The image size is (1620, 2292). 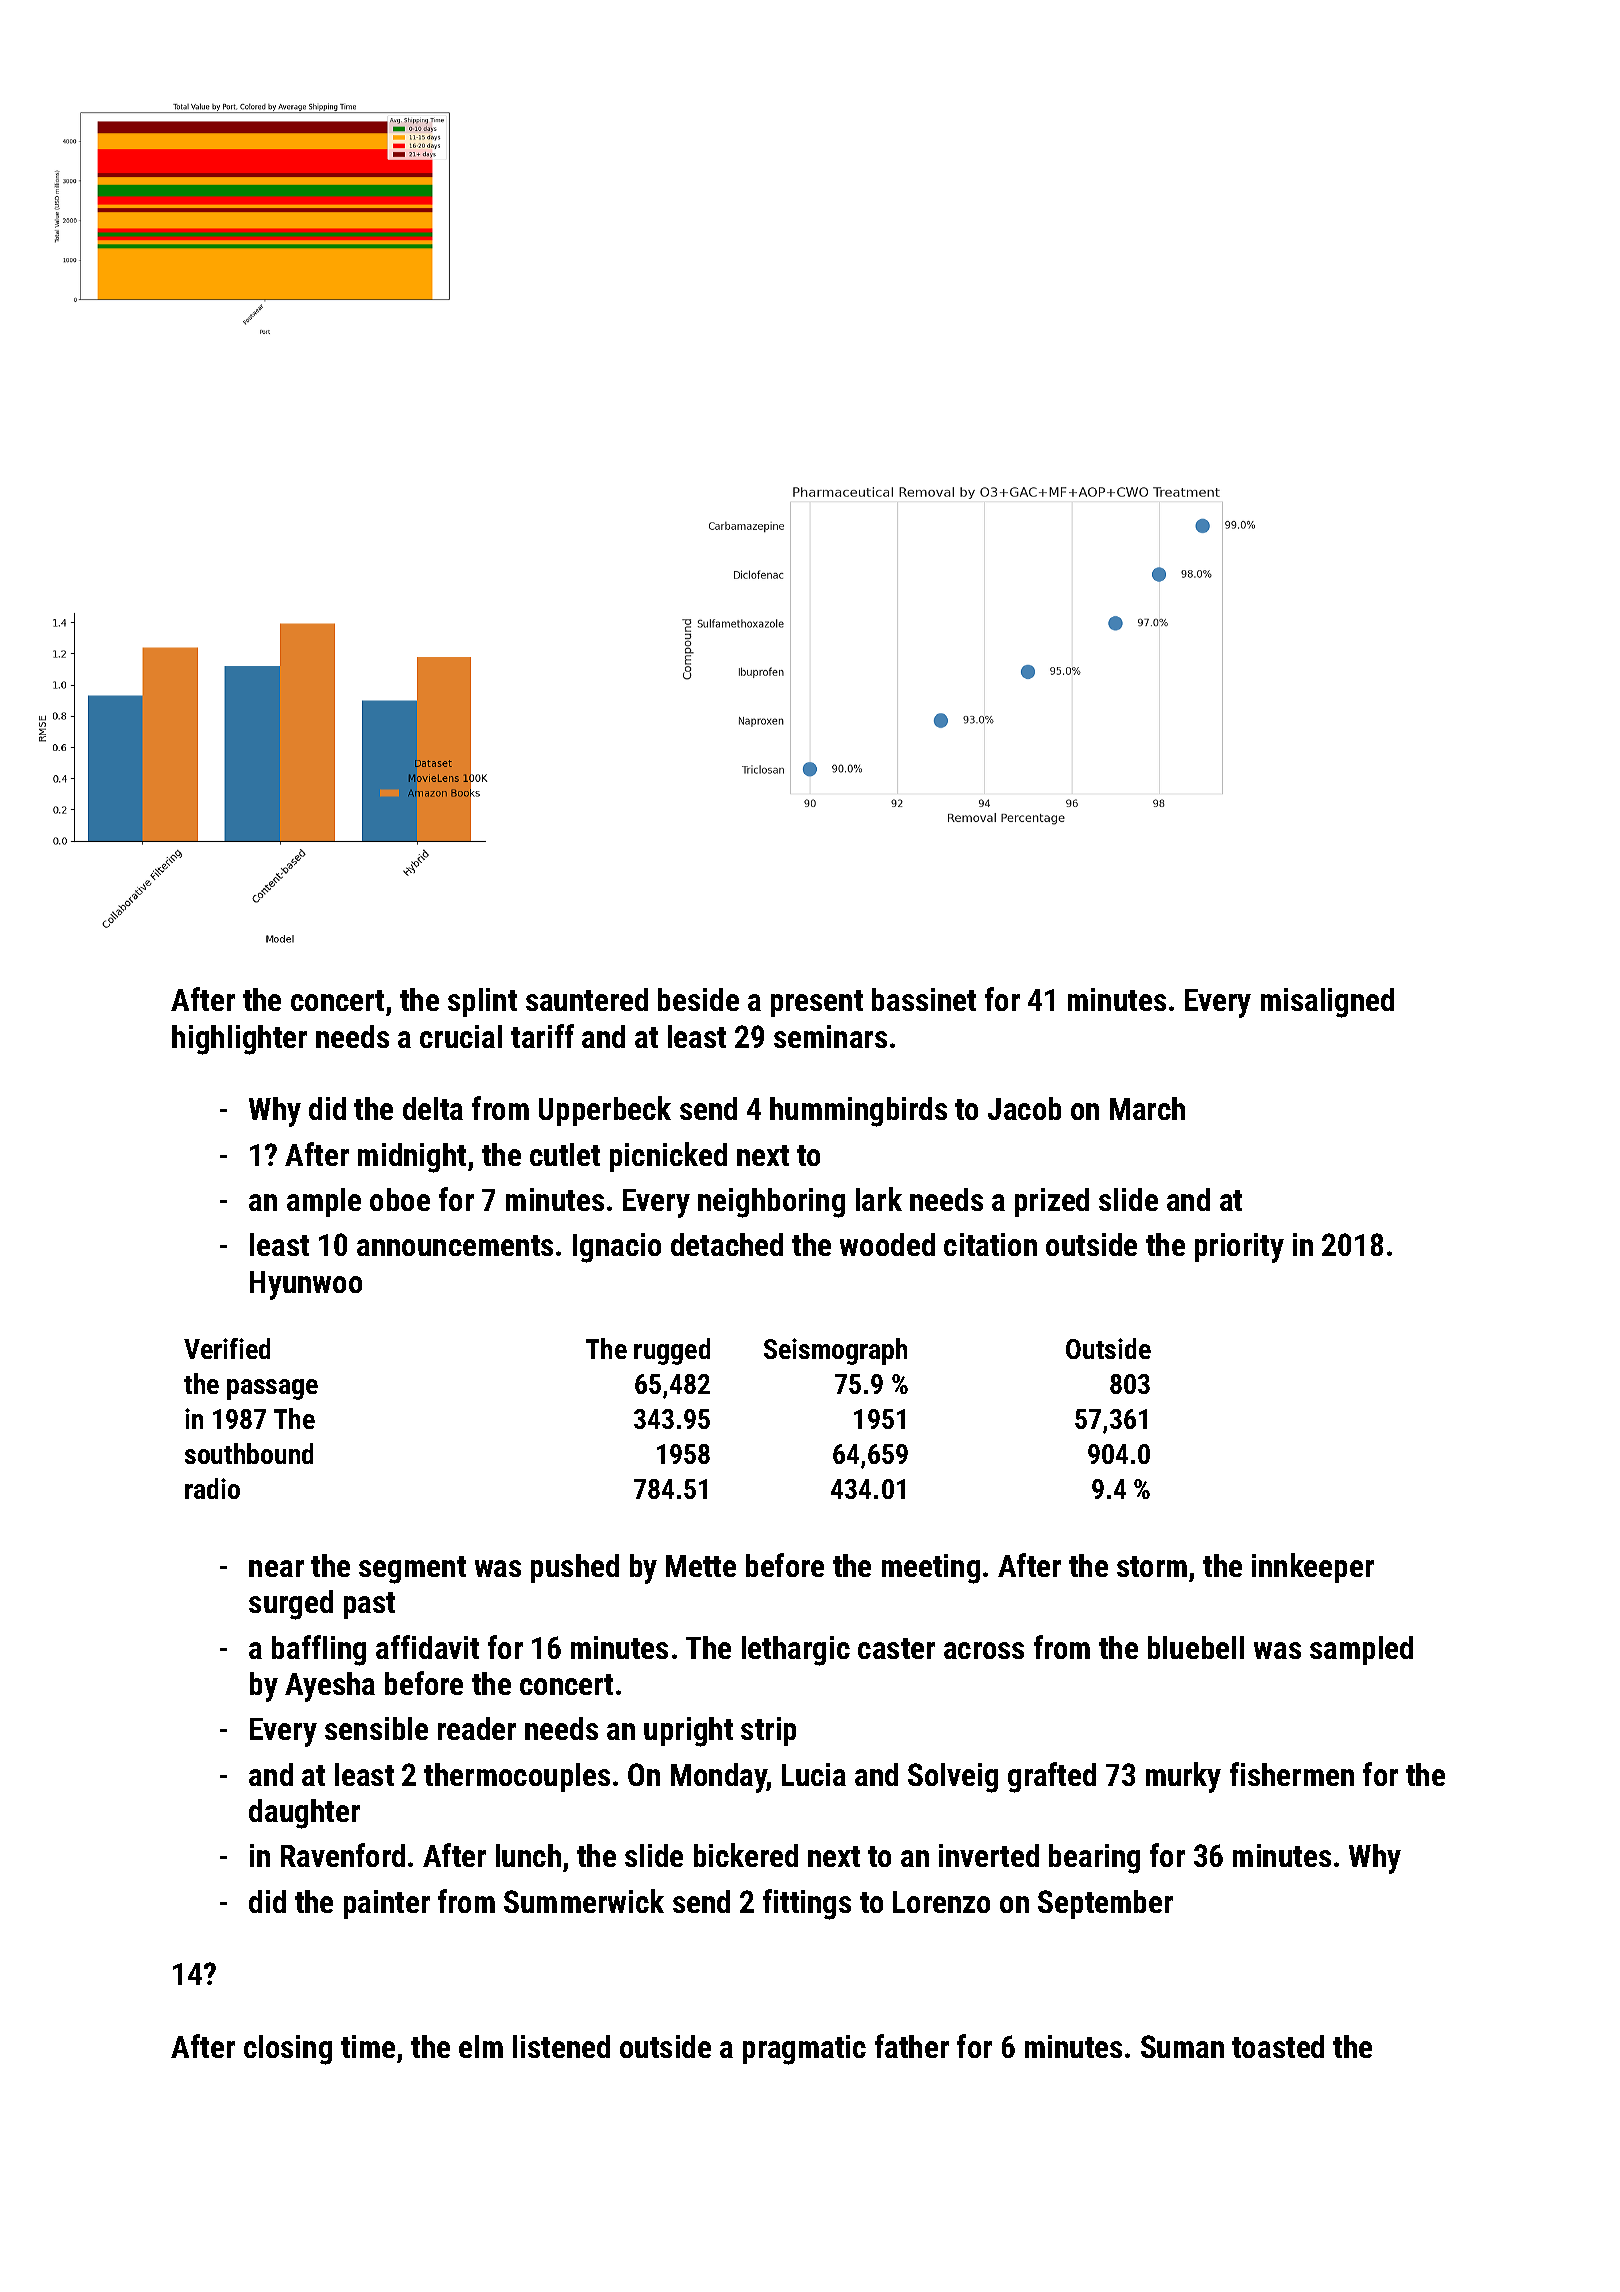 What do you see at coordinates (931, 1569) in the screenshot?
I see `meeting` at bounding box center [931, 1569].
